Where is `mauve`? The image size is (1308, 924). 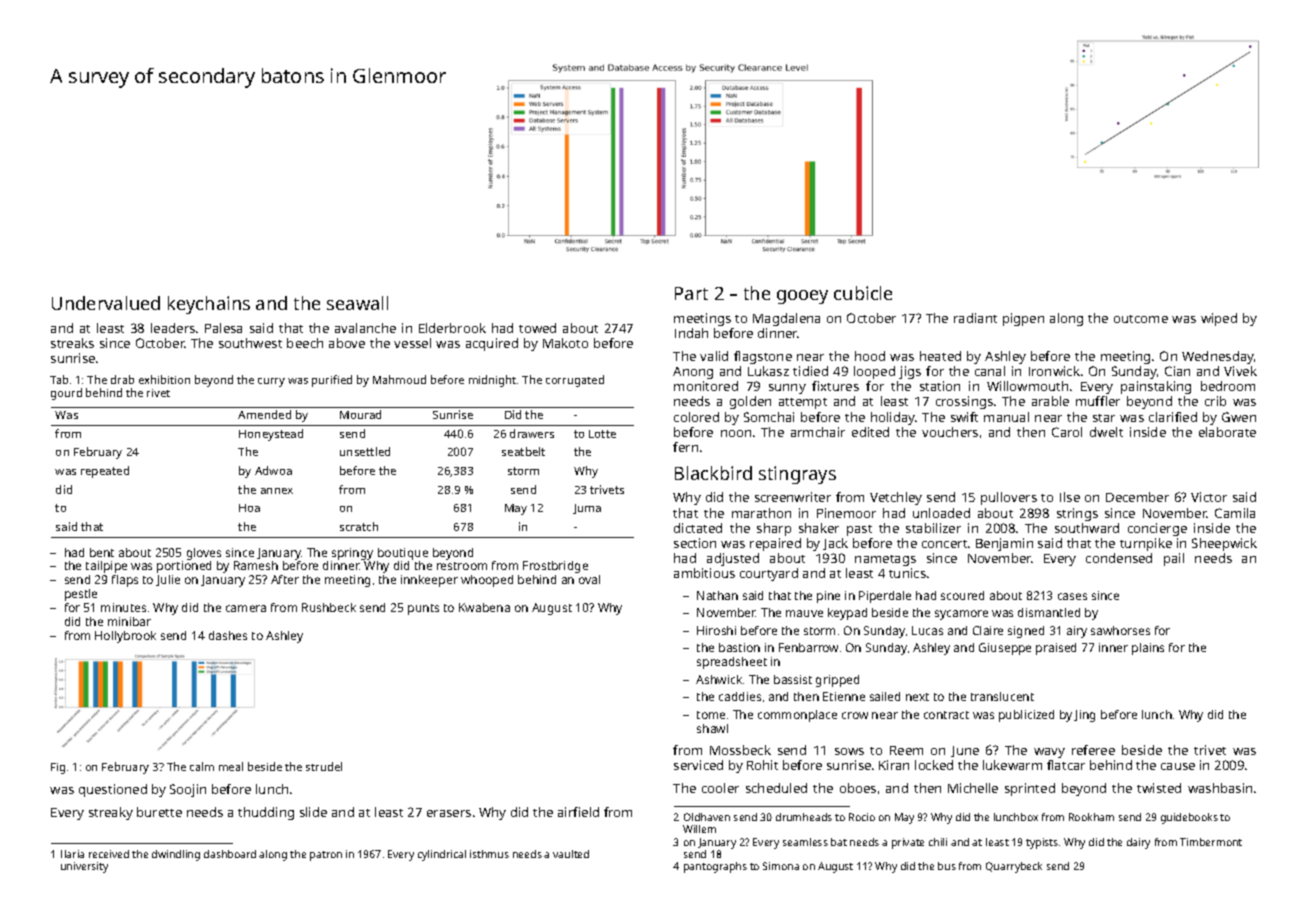 mauve is located at coordinates (804, 613).
